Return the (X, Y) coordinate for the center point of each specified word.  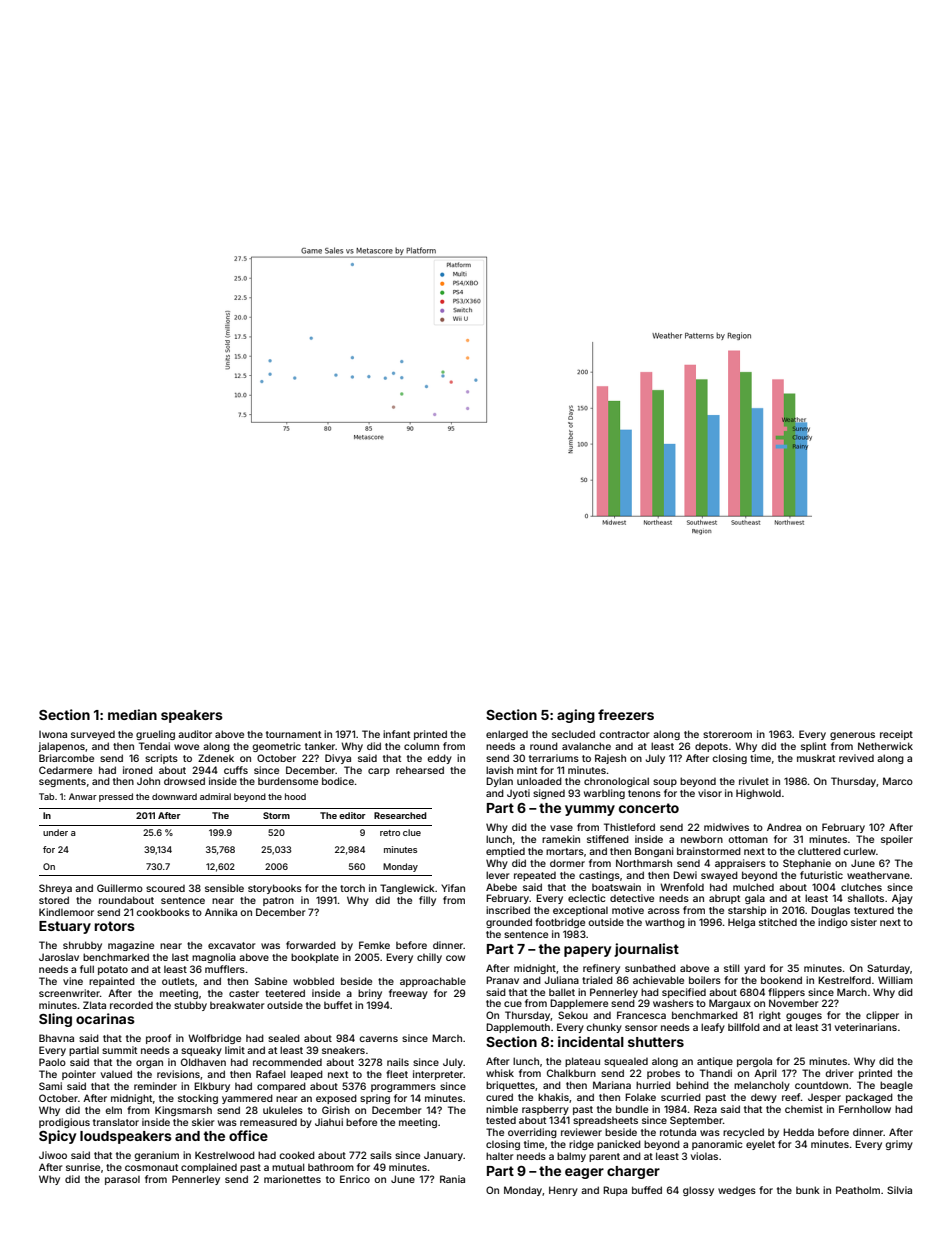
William (895, 980)
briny (370, 994)
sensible (224, 888)
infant (396, 734)
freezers (626, 714)
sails (381, 1155)
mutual (288, 1167)
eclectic (586, 898)
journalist (646, 950)
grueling (155, 735)
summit (119, 1050)
